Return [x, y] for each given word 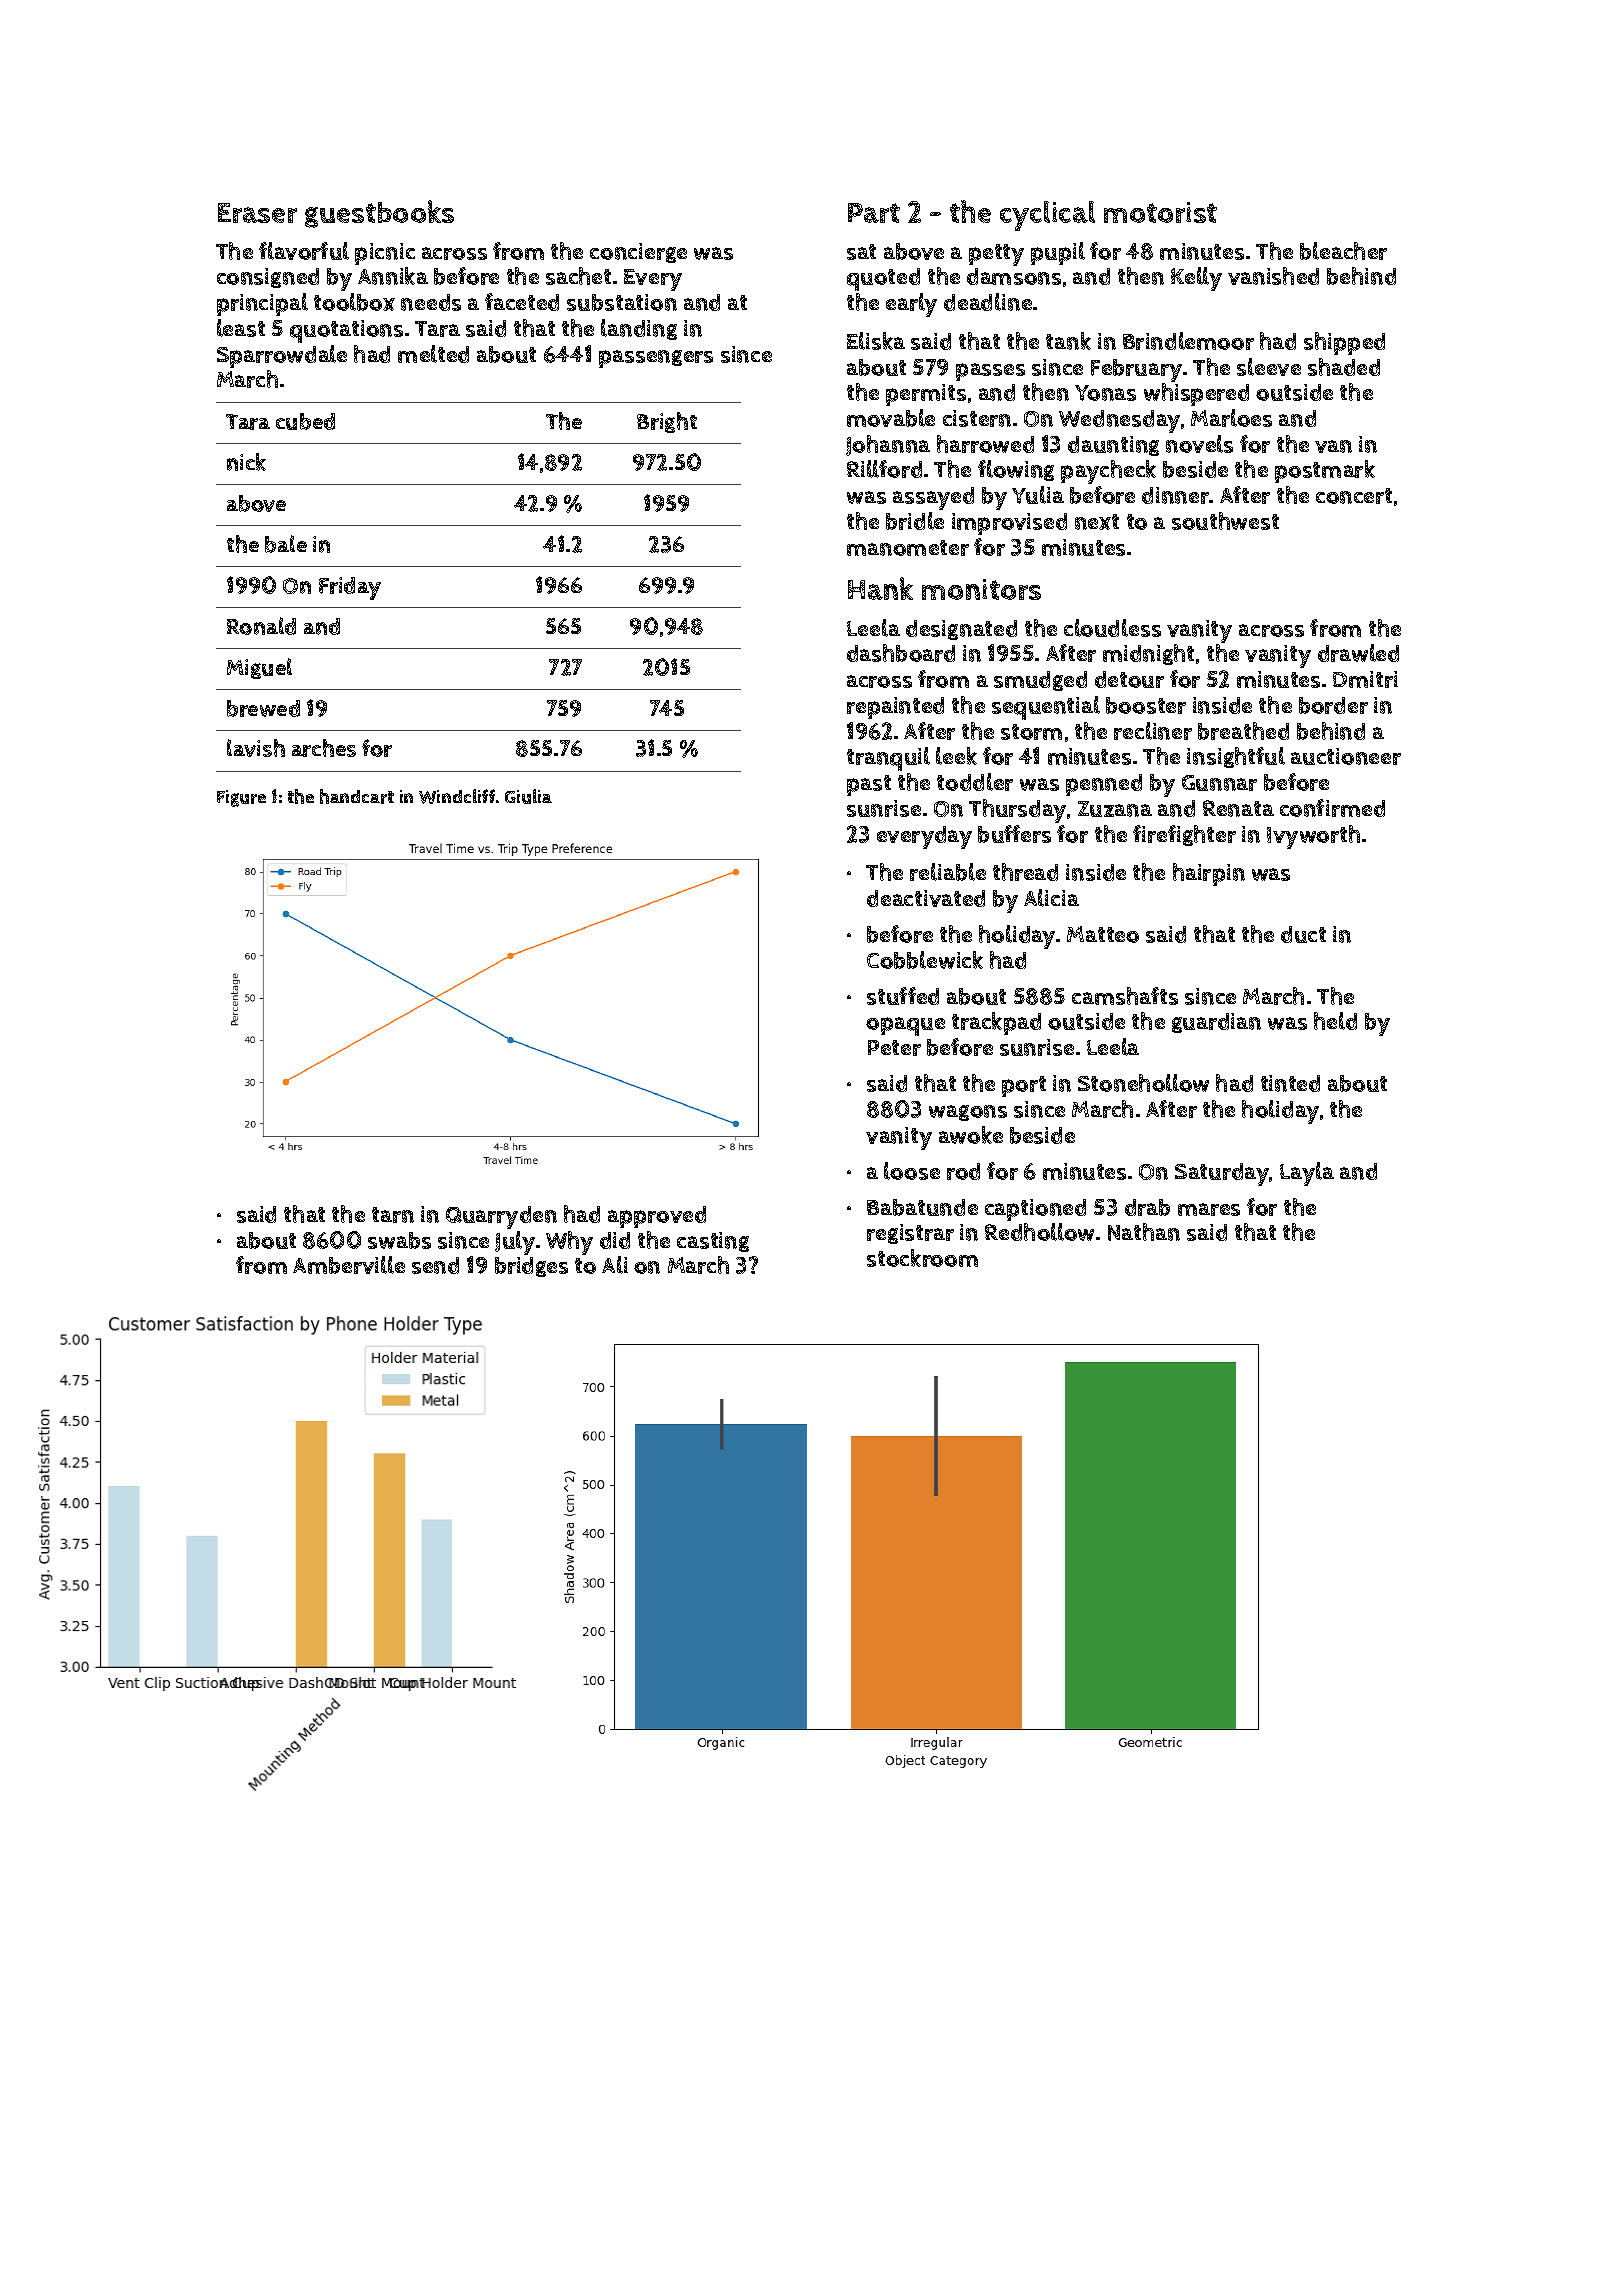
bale [286, 544]
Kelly [1196, 279]
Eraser [257, 213]
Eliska [876, 341]
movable [891, 418]
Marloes [1231, 418]
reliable [948, 872]
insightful [1236, 757]
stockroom [922, 1258]
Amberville [349, 1265]
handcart [357, 796]
